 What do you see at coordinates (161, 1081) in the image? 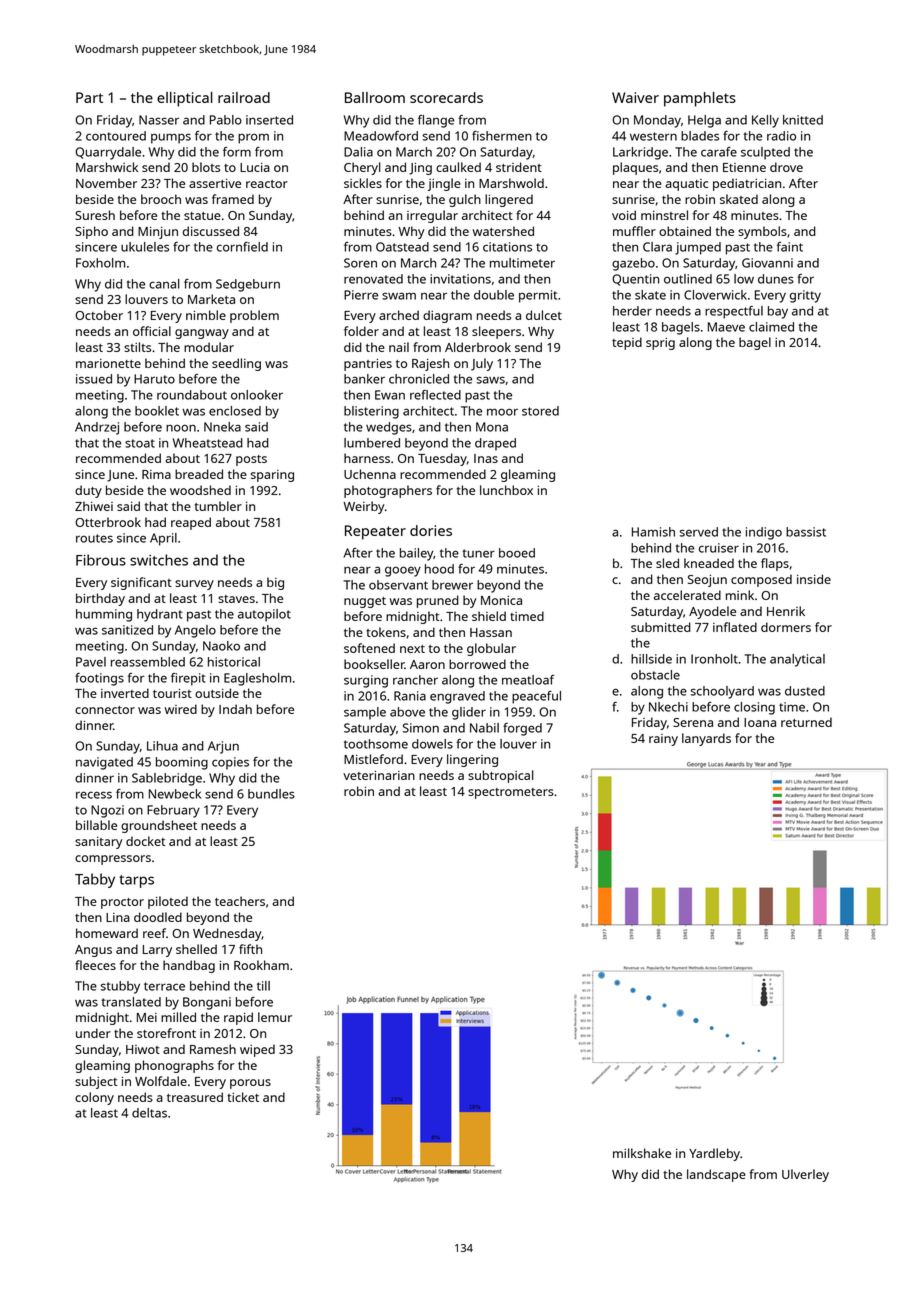
I see `Wolfdale` at bounding box center [161, 1081].
